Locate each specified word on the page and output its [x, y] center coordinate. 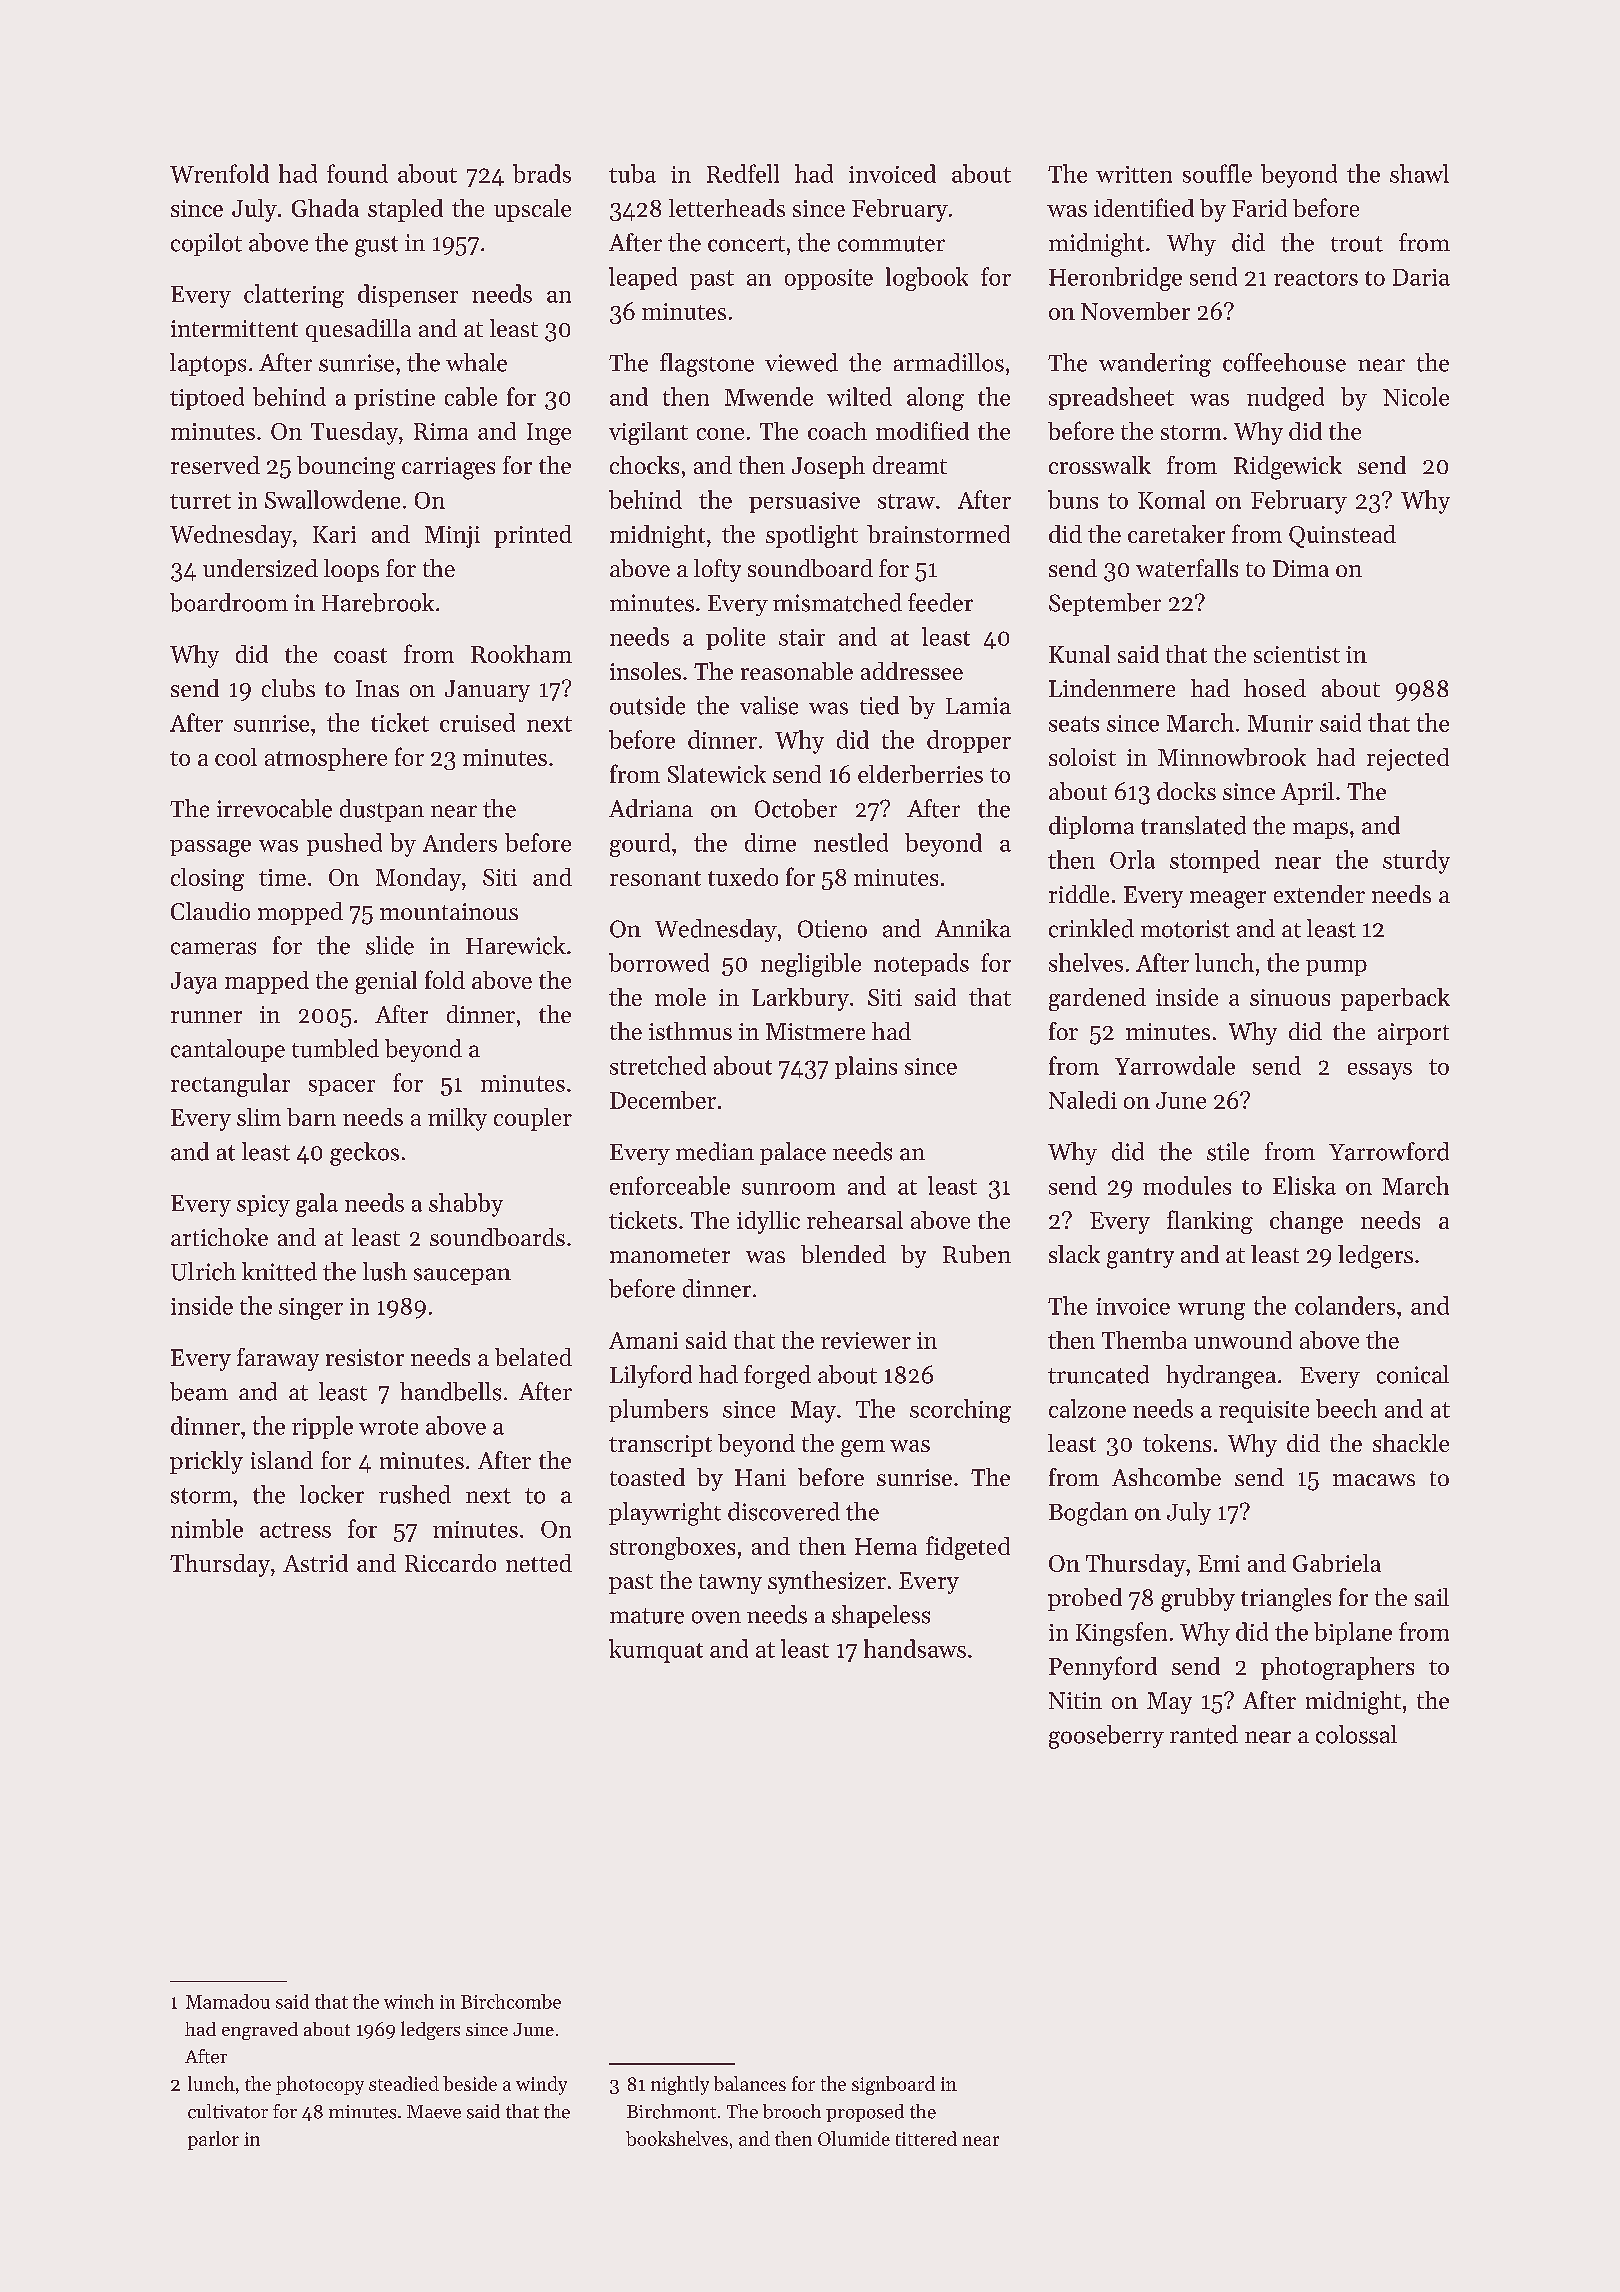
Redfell [743, 173]
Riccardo [450, 1563]
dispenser [408, 295]
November [1135, 311]
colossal [1356, 1734]
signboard [893, 2085]
